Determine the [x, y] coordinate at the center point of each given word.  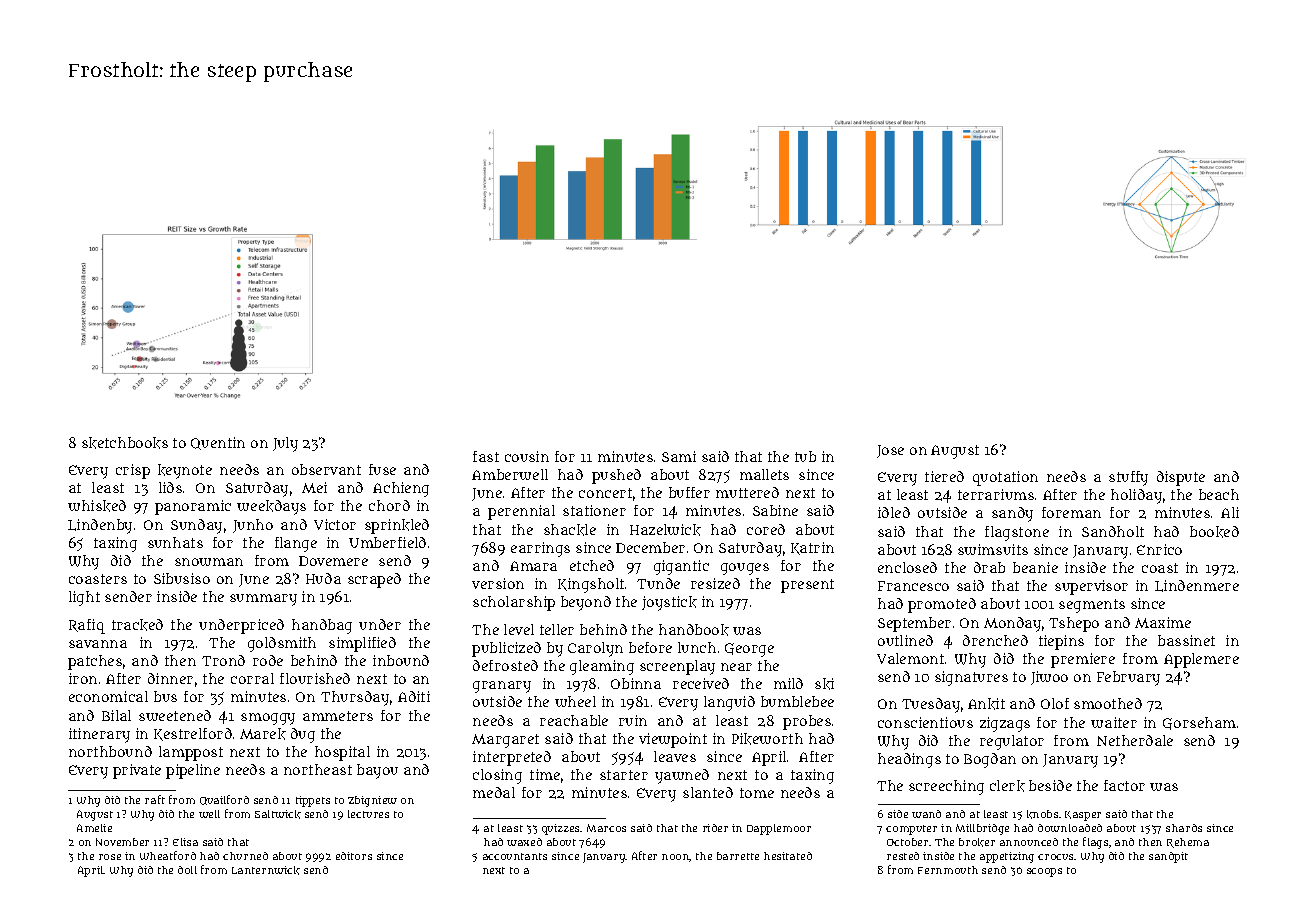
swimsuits [993, 549]
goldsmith [282, 644]
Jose [890, 451]
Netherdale [1135, 740]
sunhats [175, 542]
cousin [527, 456]
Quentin [218, 443]
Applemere [1201, 660]
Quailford [224, 800]
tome [757, 793]
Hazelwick [665, 530]
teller [557, 629]
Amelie [94, 828]
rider [715, 828]
